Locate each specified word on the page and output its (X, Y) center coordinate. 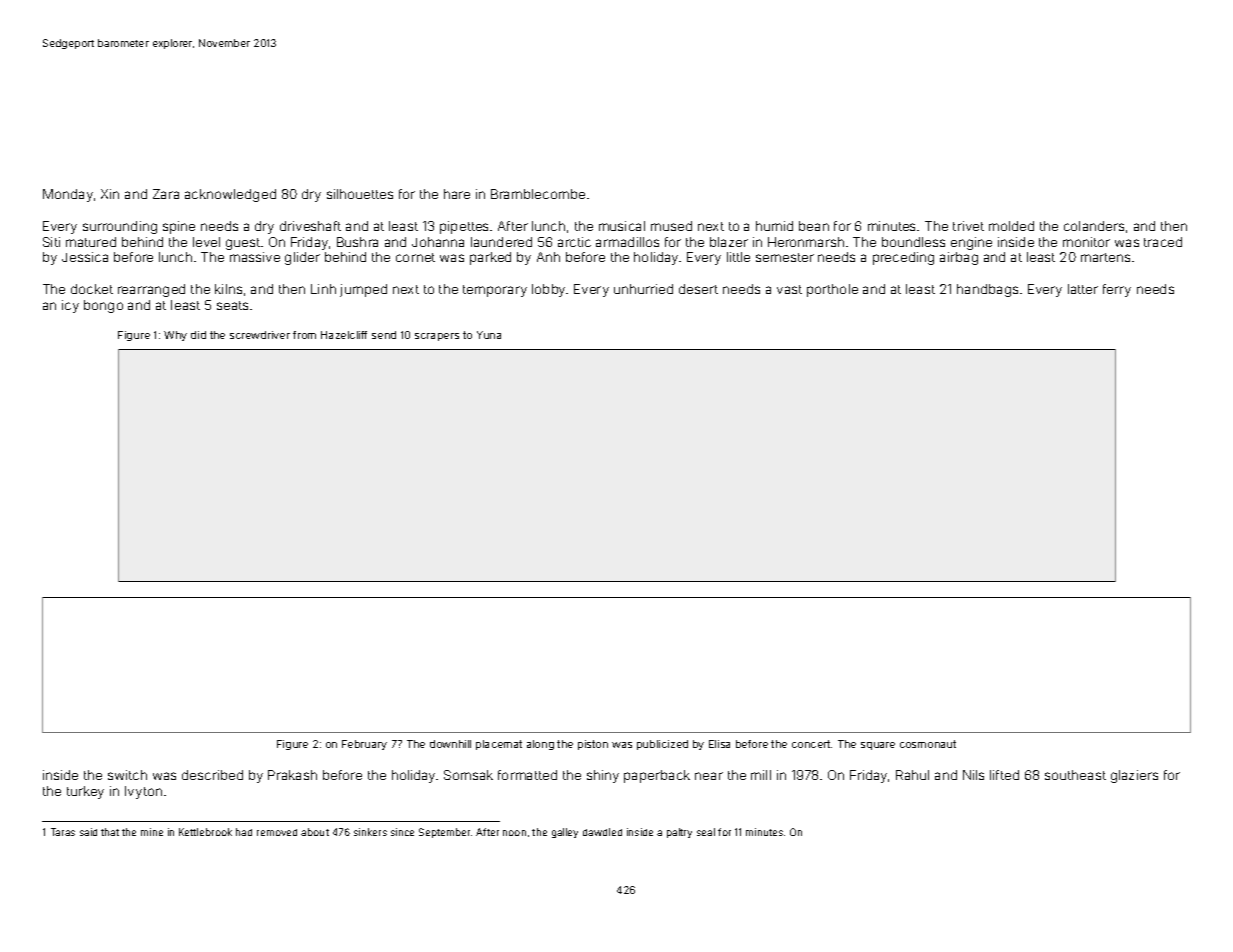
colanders (1094, 226)
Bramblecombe (538, 194)
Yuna (489, 335)
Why (175, 336)
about (315, 832)
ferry (1117, 290)
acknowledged (230, 195)
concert (811, 744)
